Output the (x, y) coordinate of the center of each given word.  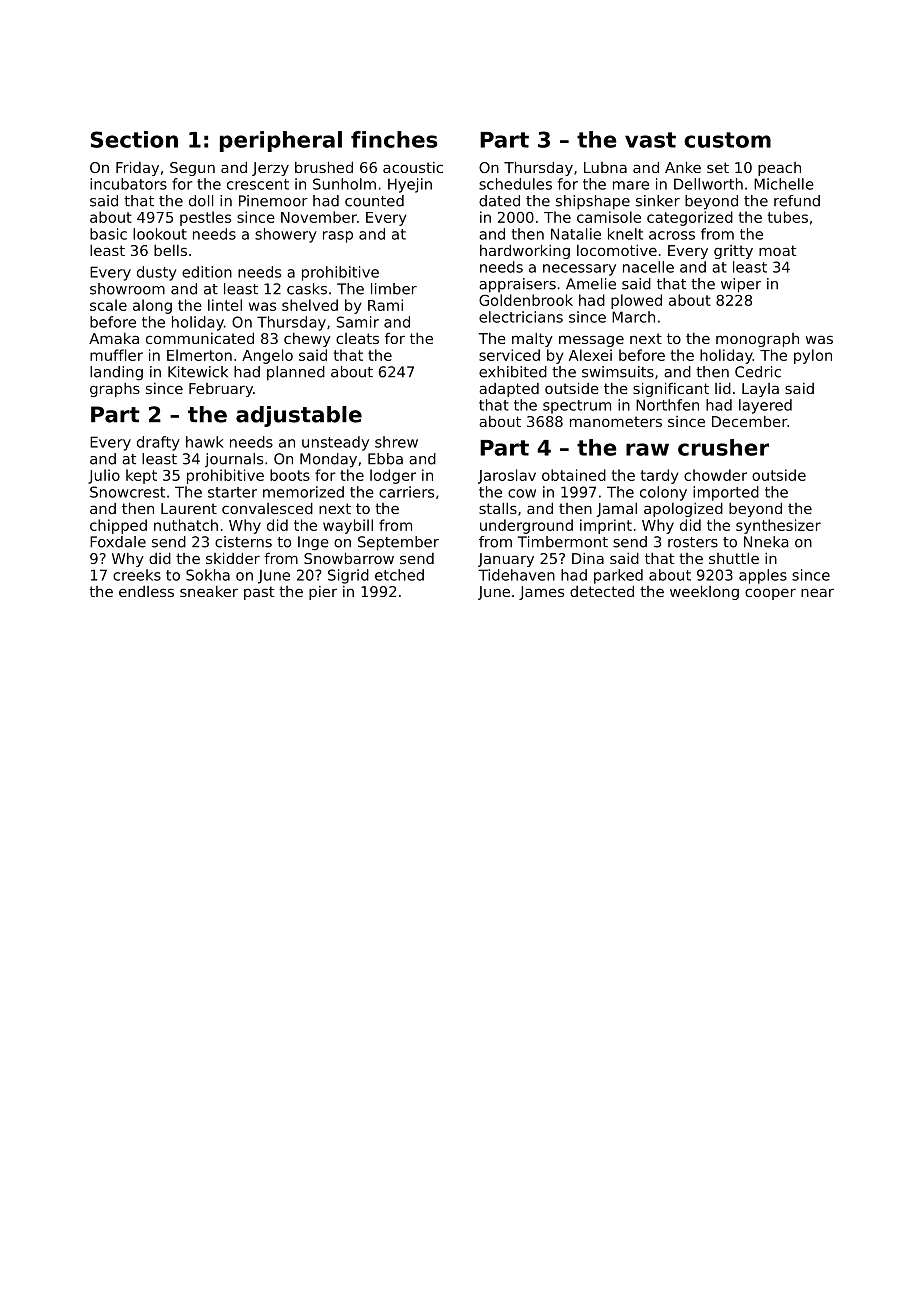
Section (134, 139)
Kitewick (198, 372)
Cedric (758, 372)
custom (727, 140)
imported (726, 493)
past (259, 593)
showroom (127, 289)
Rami (385, 305)
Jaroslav (507, 476)
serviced (509, 355)
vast (650, 140)
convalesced (267, 508)
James (541, 593)
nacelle (648, 267)
